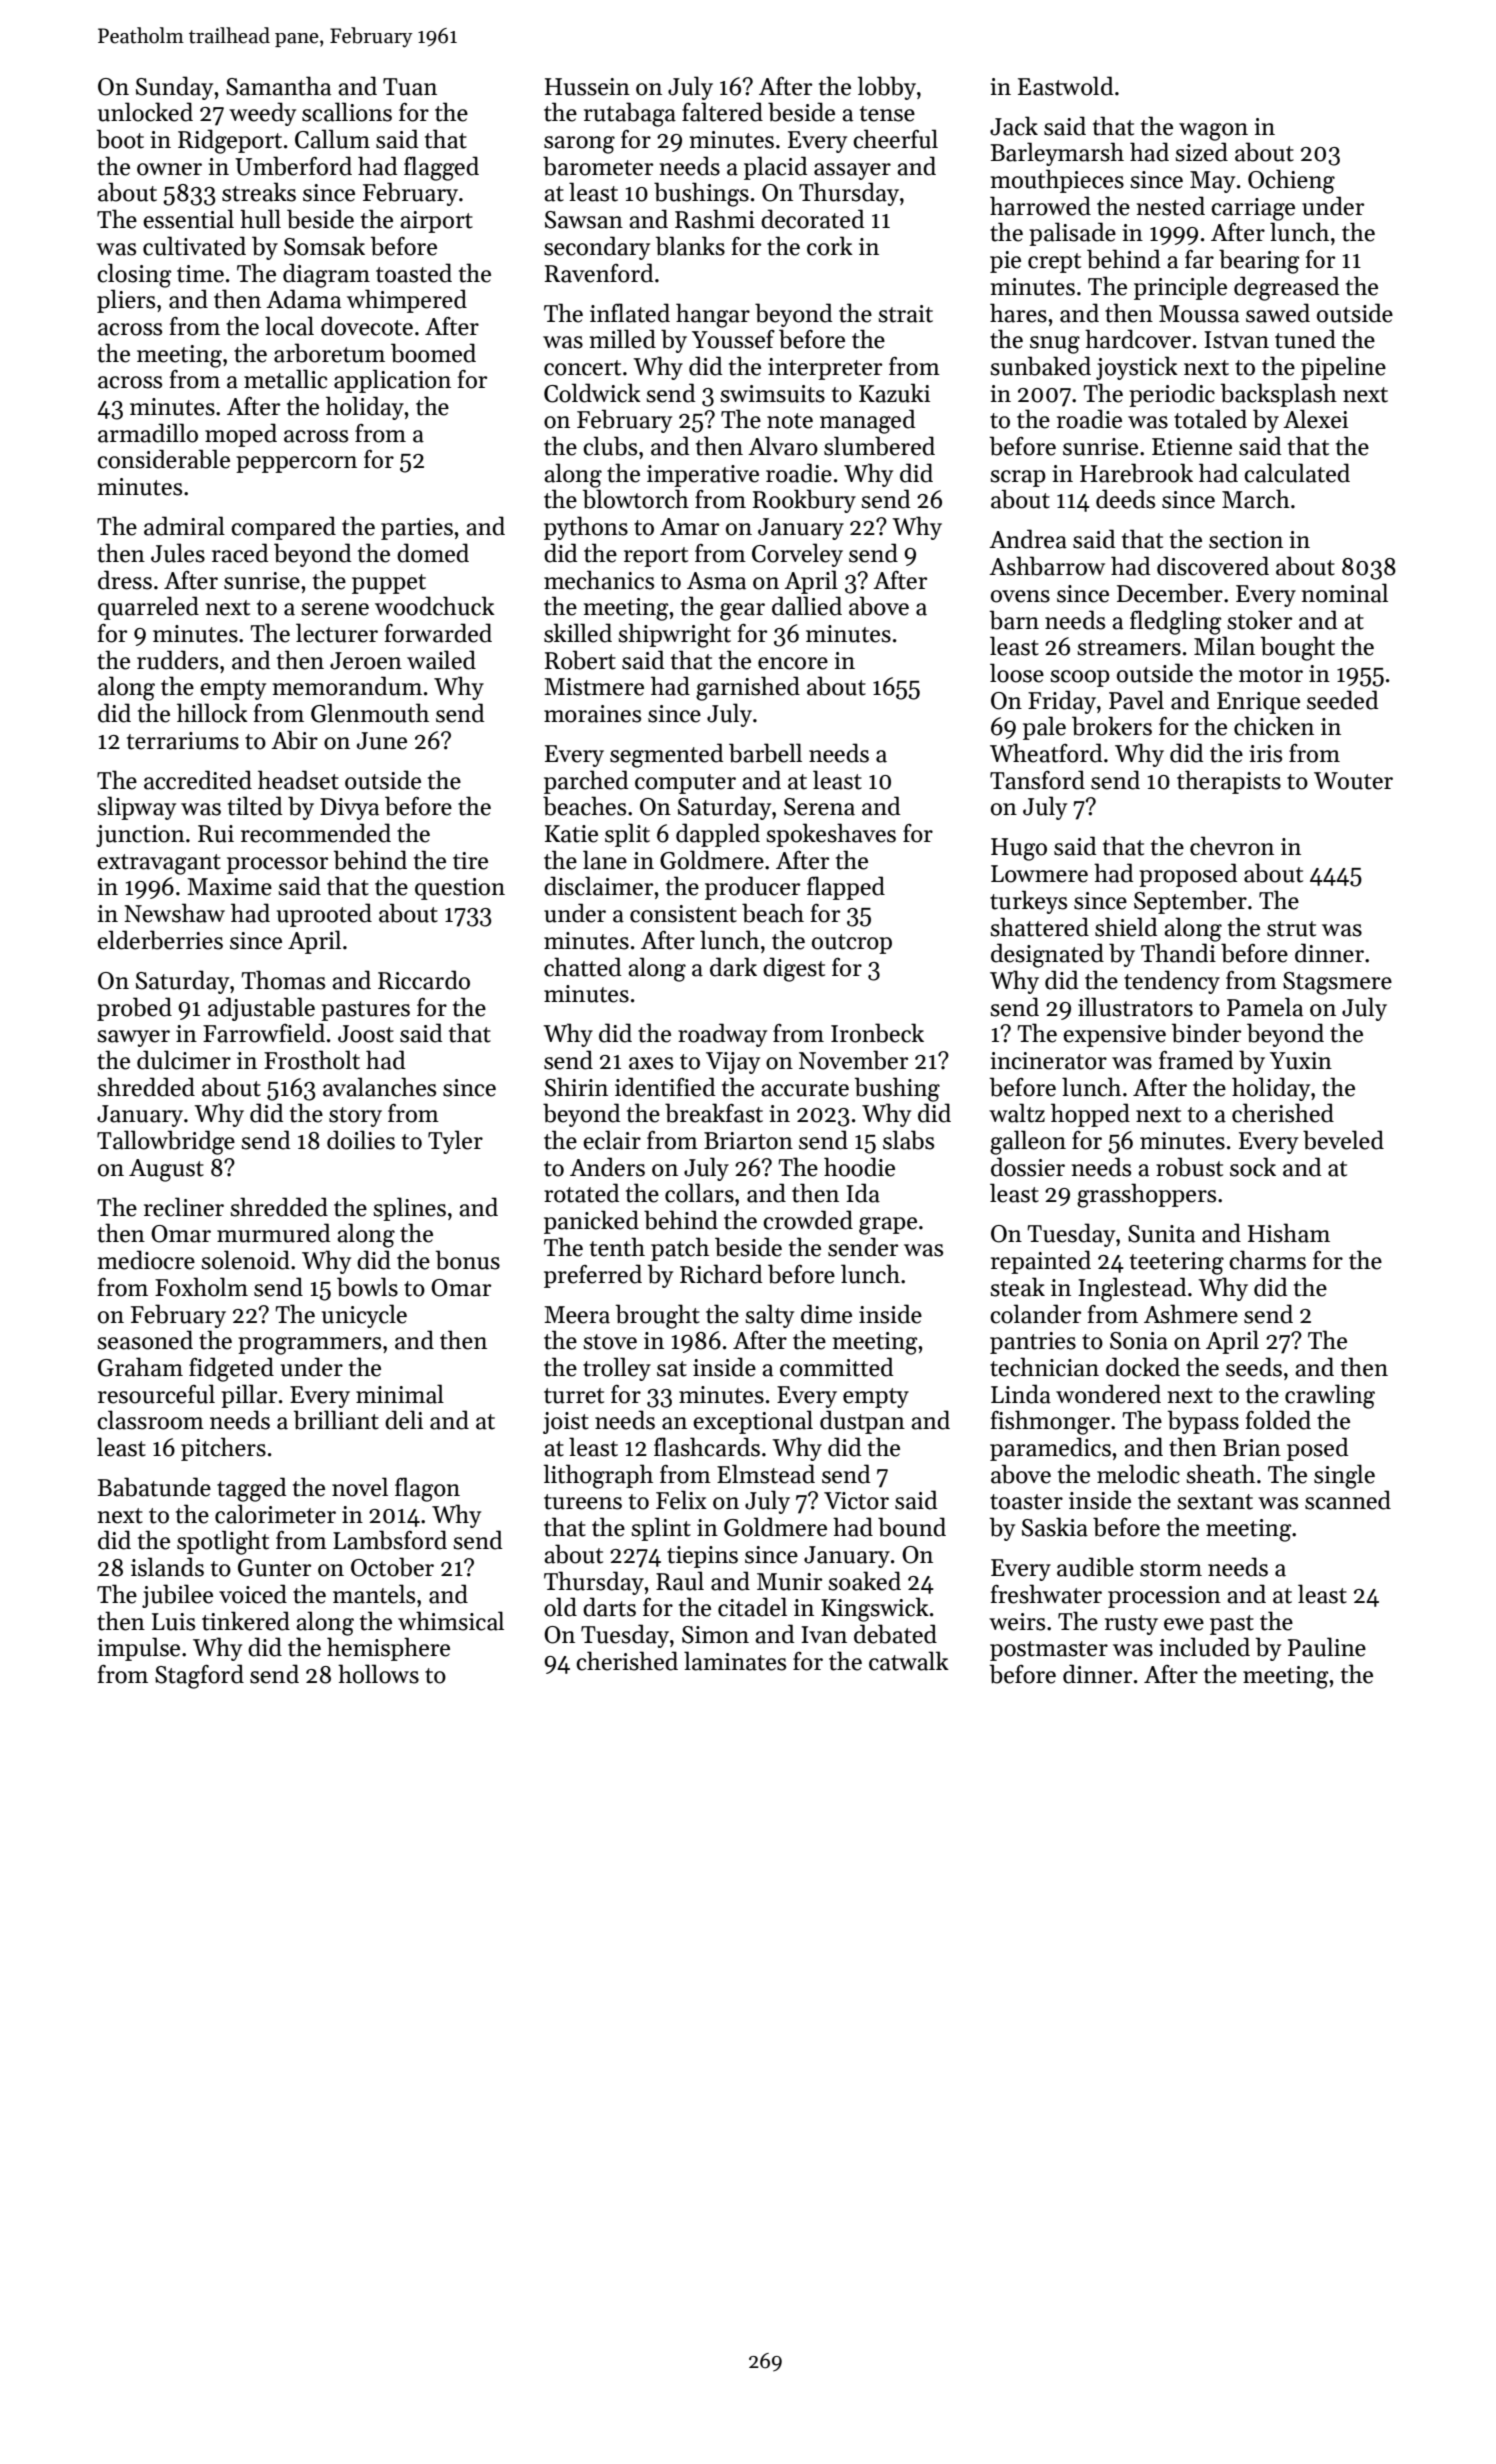 The height and width of the screenshot is (2464, 1496). I want to click on degreased, so click(1287, 288).
